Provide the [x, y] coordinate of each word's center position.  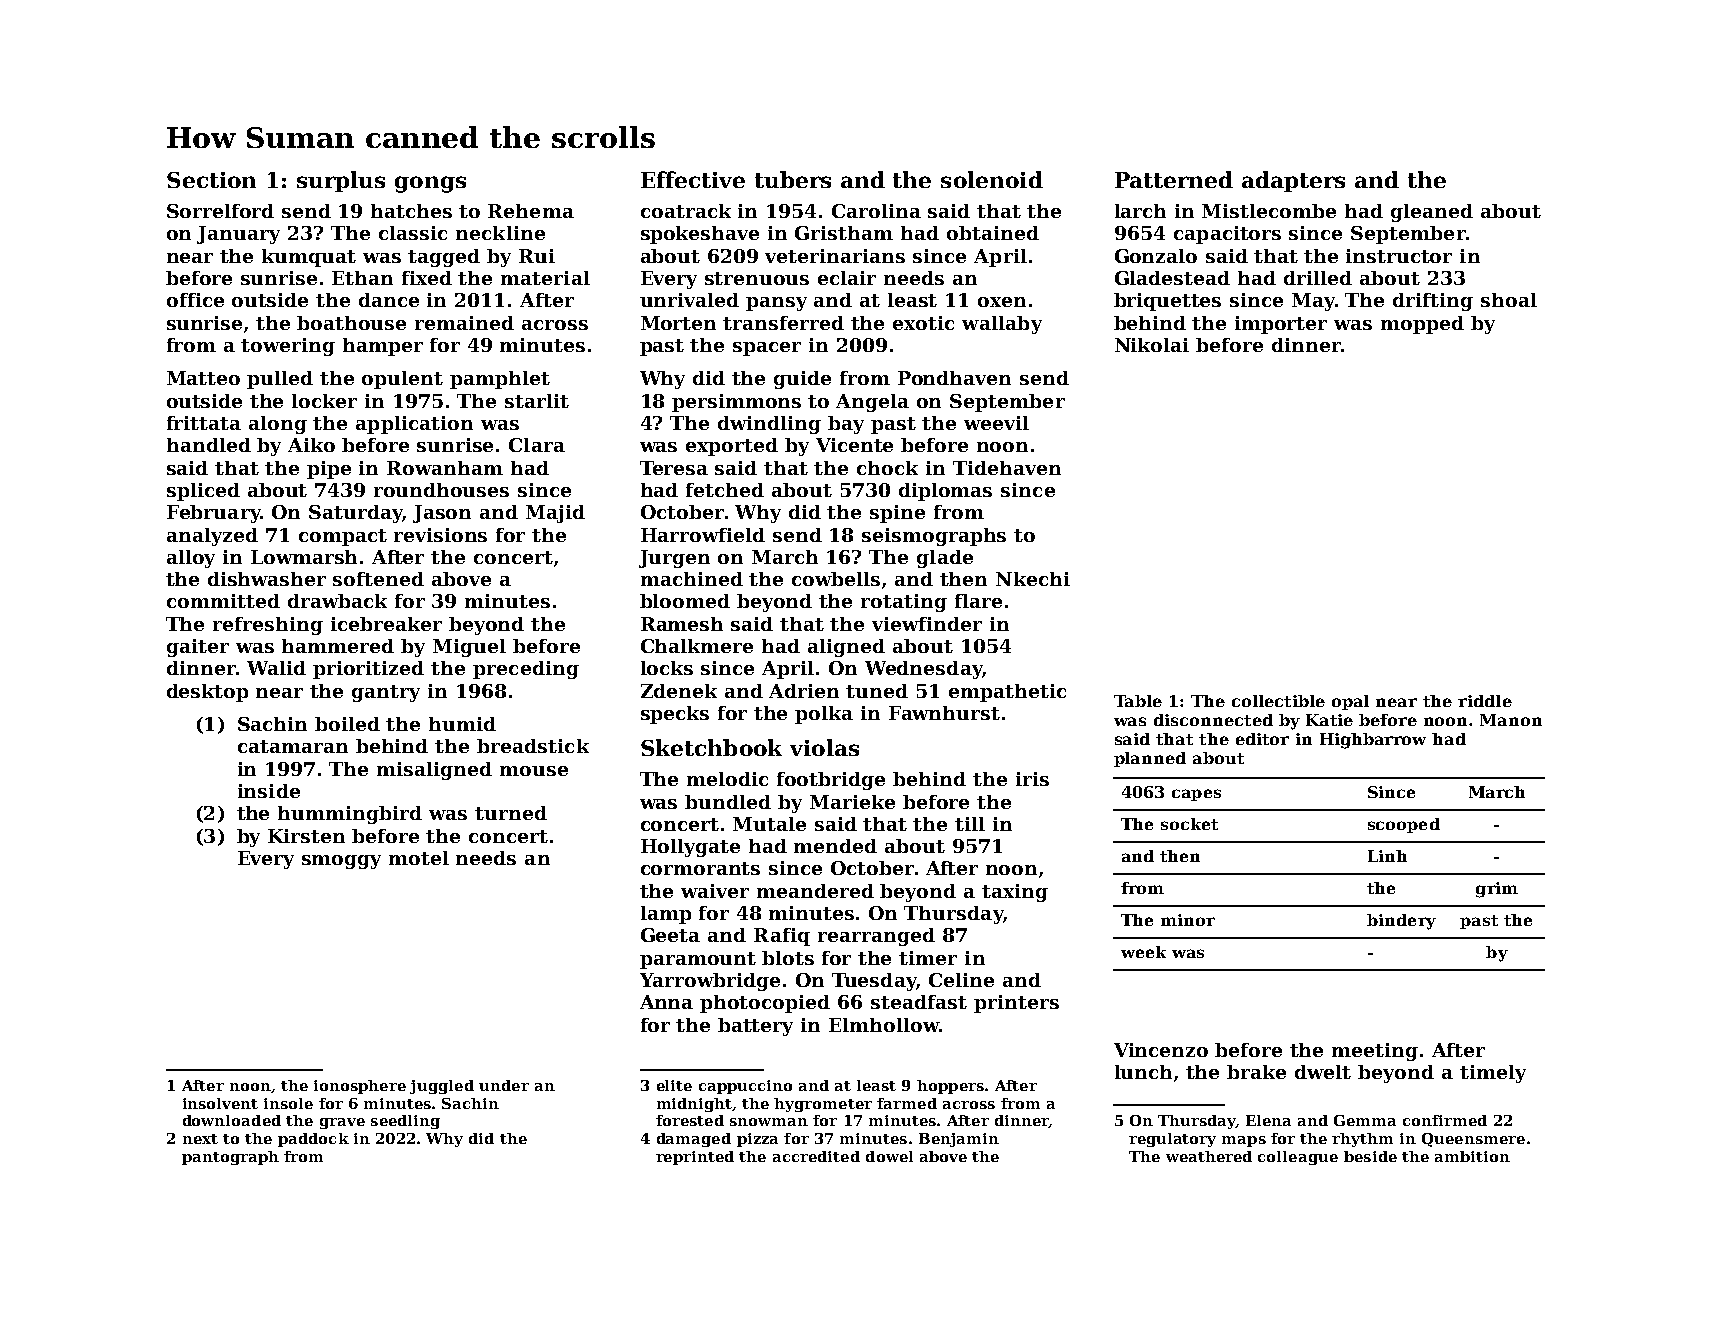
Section [211, 180]
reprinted [695, 1158]
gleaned [1432, 213]
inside [269, 791]
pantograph [230, 1158]
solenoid [992, 179]
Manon [1511, 720]
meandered [815, 891]
